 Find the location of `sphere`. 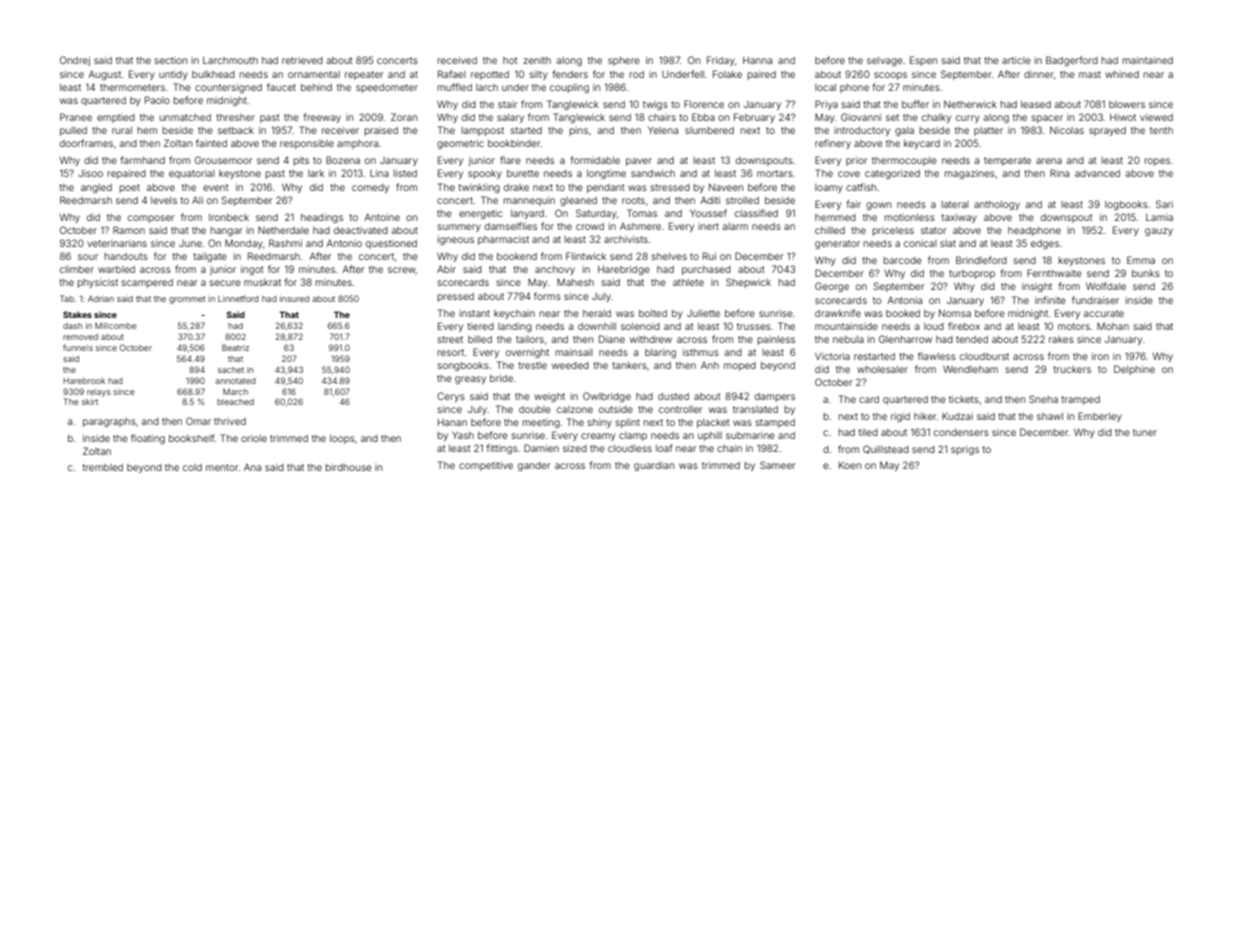

sphere is located at coordinates (624, 61).
